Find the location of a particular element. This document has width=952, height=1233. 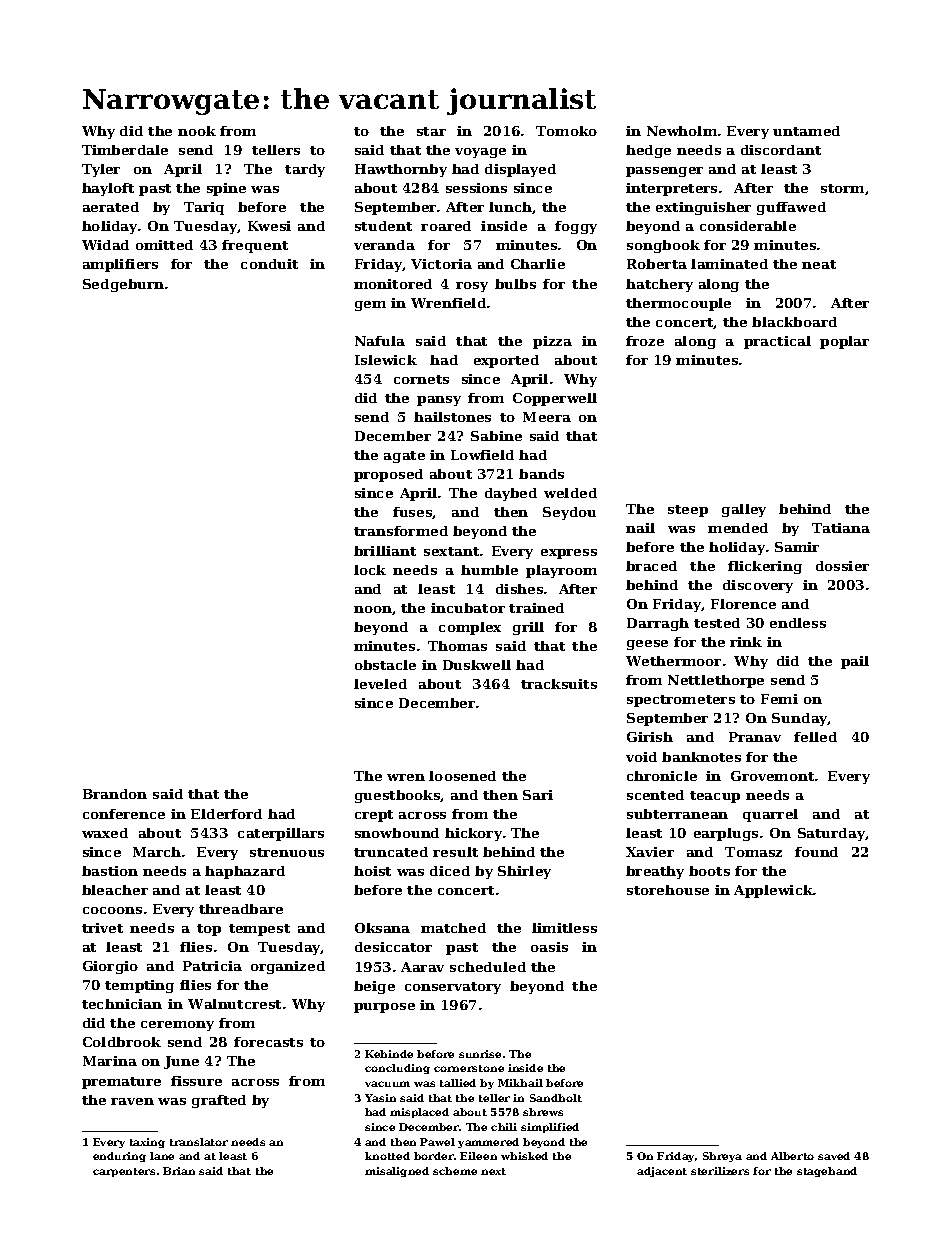

nook is located at coordinates (197, 131).
